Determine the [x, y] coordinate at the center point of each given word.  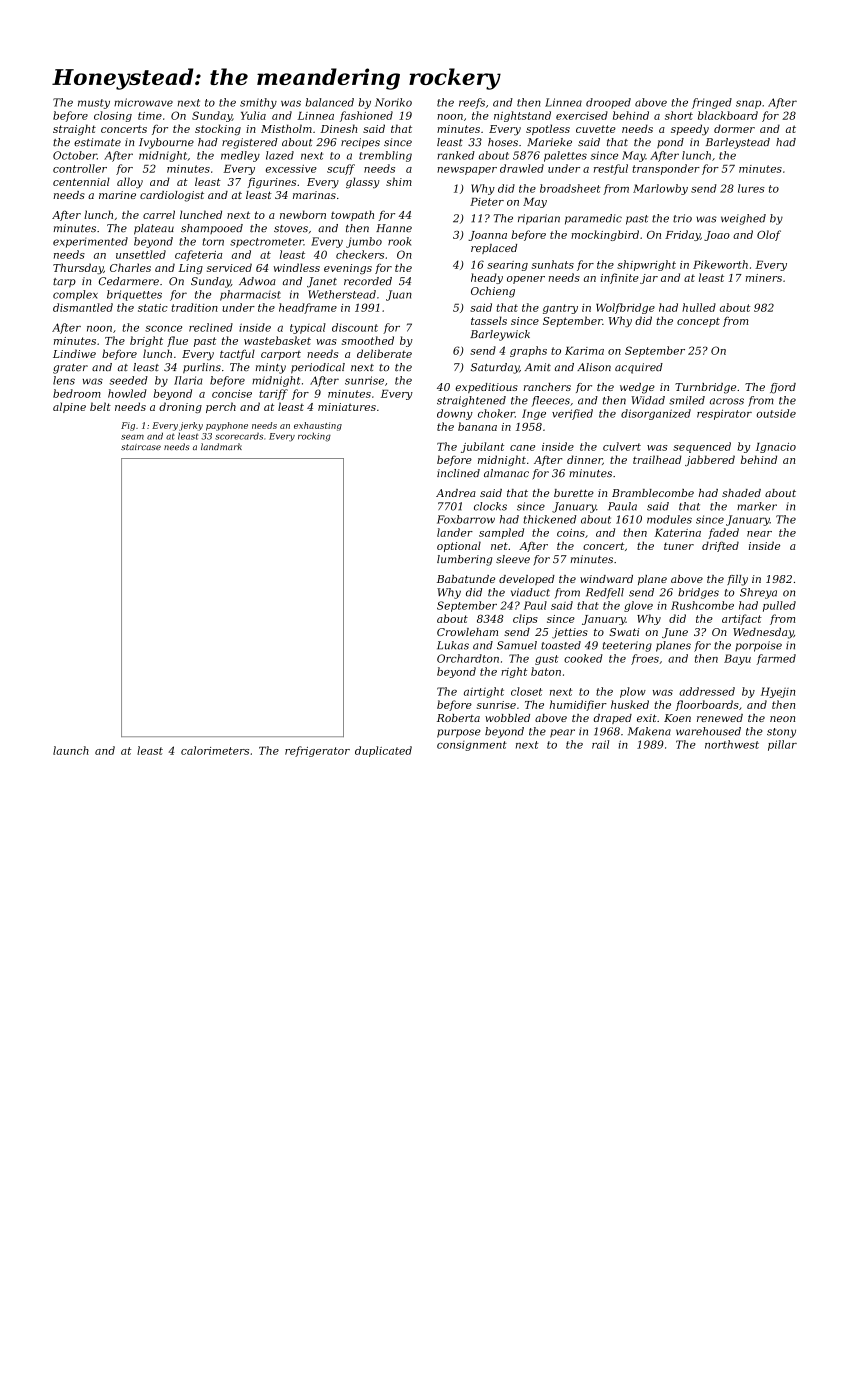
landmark [221, 446]
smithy [258, 103]
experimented [90, 242]
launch [71, 750]
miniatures [347, 407]
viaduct [530, 592]
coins [571, 533]
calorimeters [215, 750]
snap [748, 104]
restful [611, 169]
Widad [648, 400]
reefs [472, 103]
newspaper [467, 171]
